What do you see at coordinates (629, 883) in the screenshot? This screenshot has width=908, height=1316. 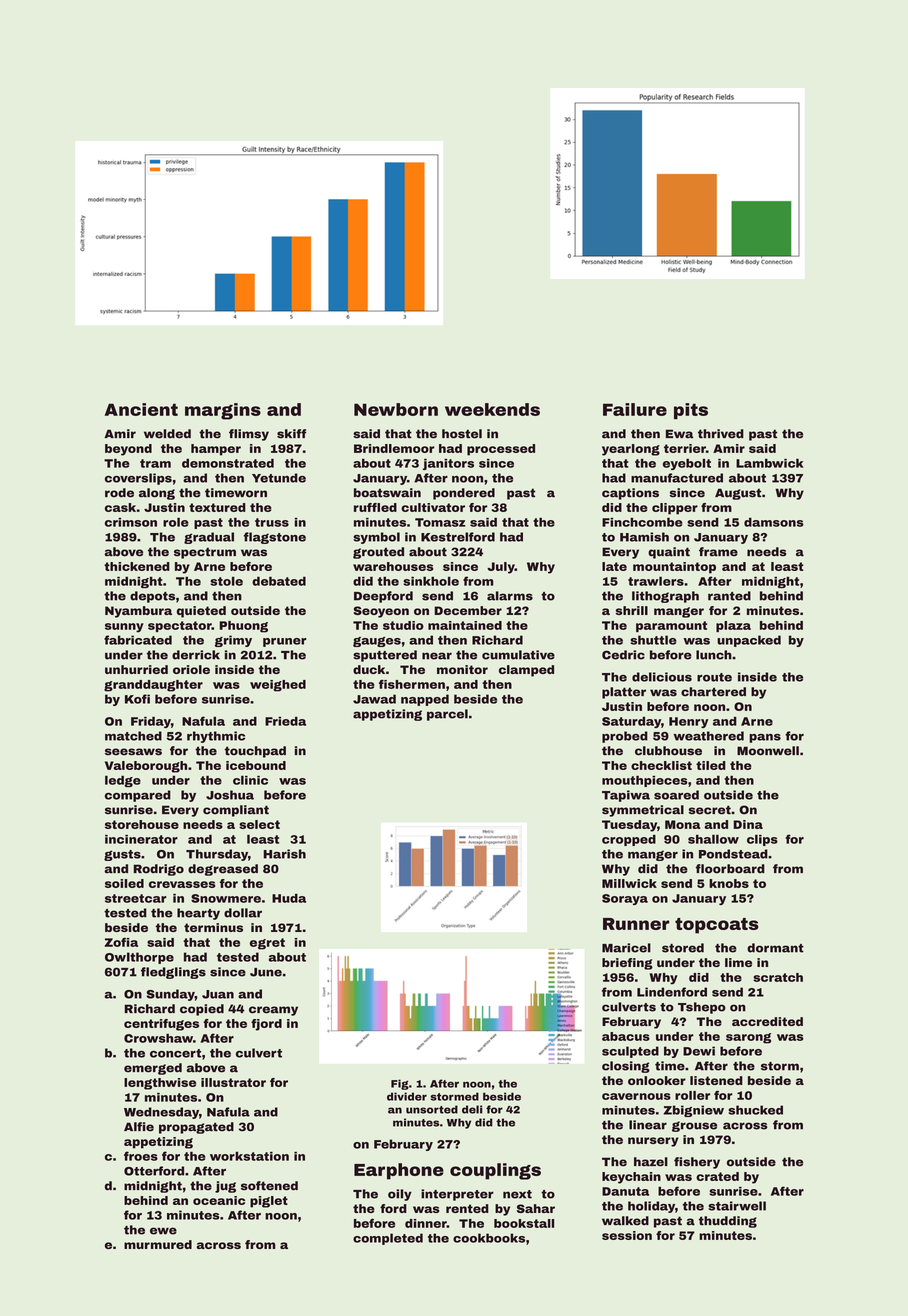 I see `Millwick` at bounding box center [629, 883].
